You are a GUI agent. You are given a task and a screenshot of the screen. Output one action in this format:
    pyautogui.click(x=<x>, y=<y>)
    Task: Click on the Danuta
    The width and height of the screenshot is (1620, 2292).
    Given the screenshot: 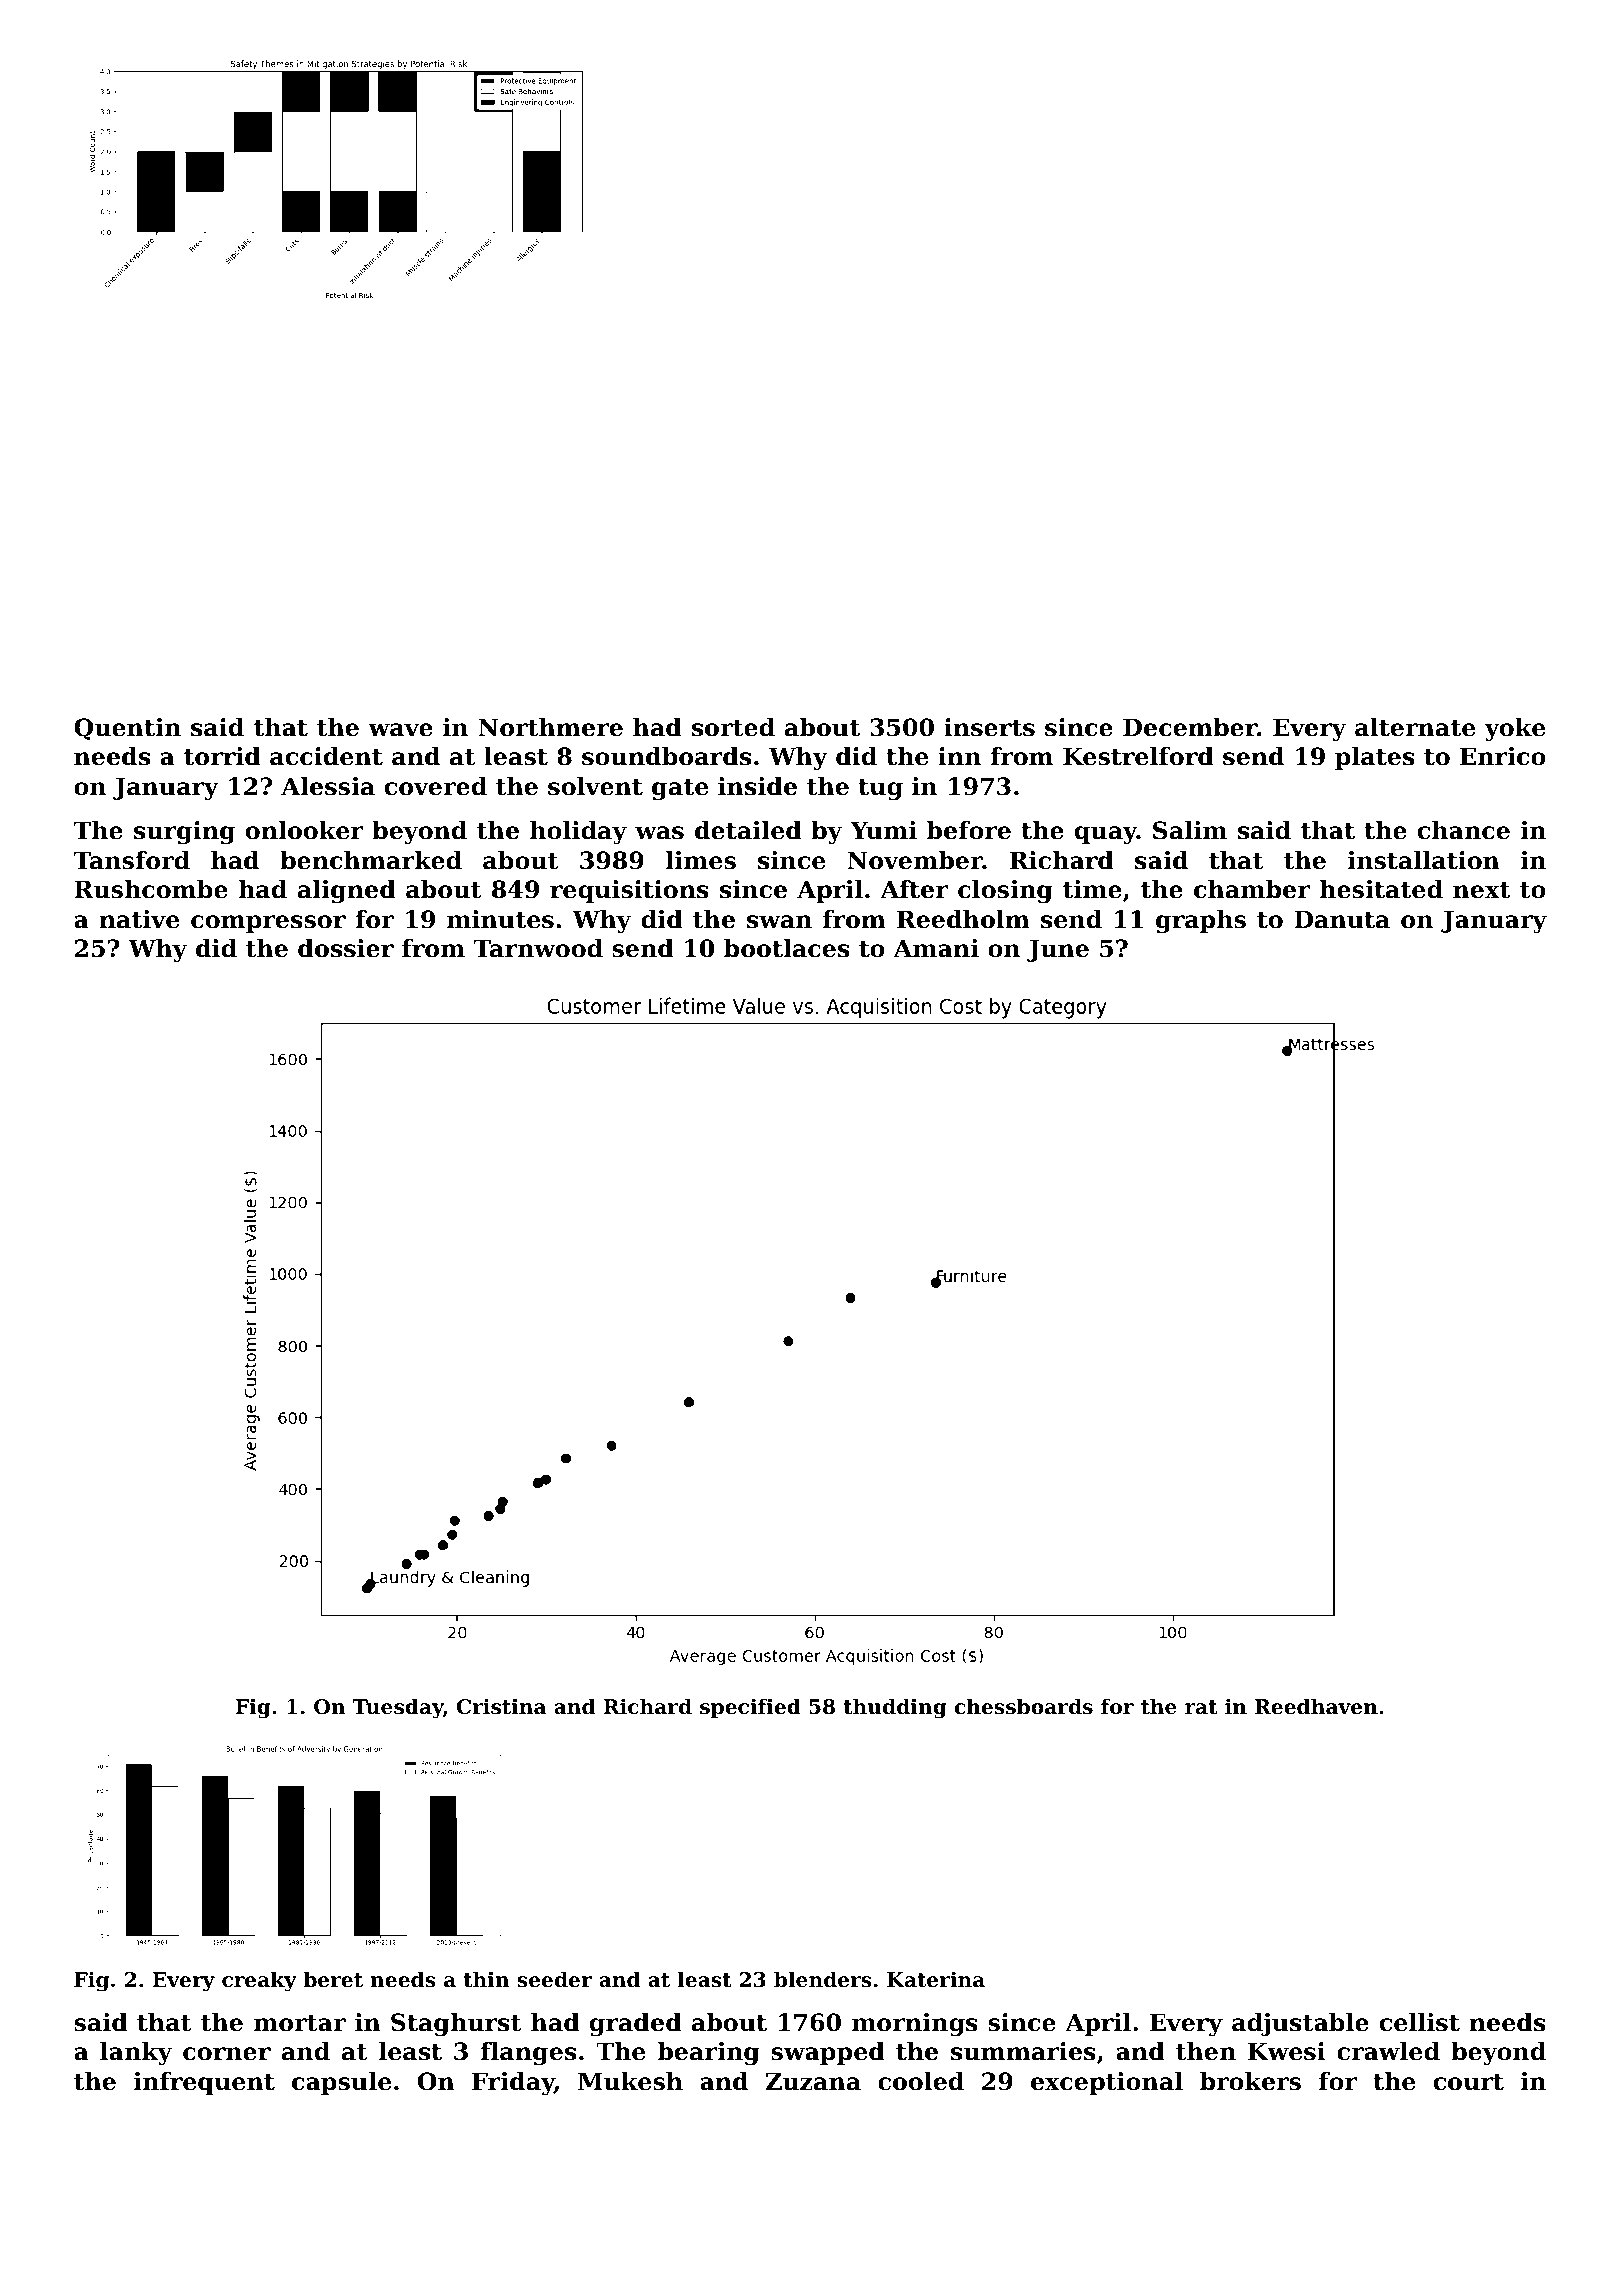 What is the action you would take?
    pyautogui.click(x=1342, y=919)
